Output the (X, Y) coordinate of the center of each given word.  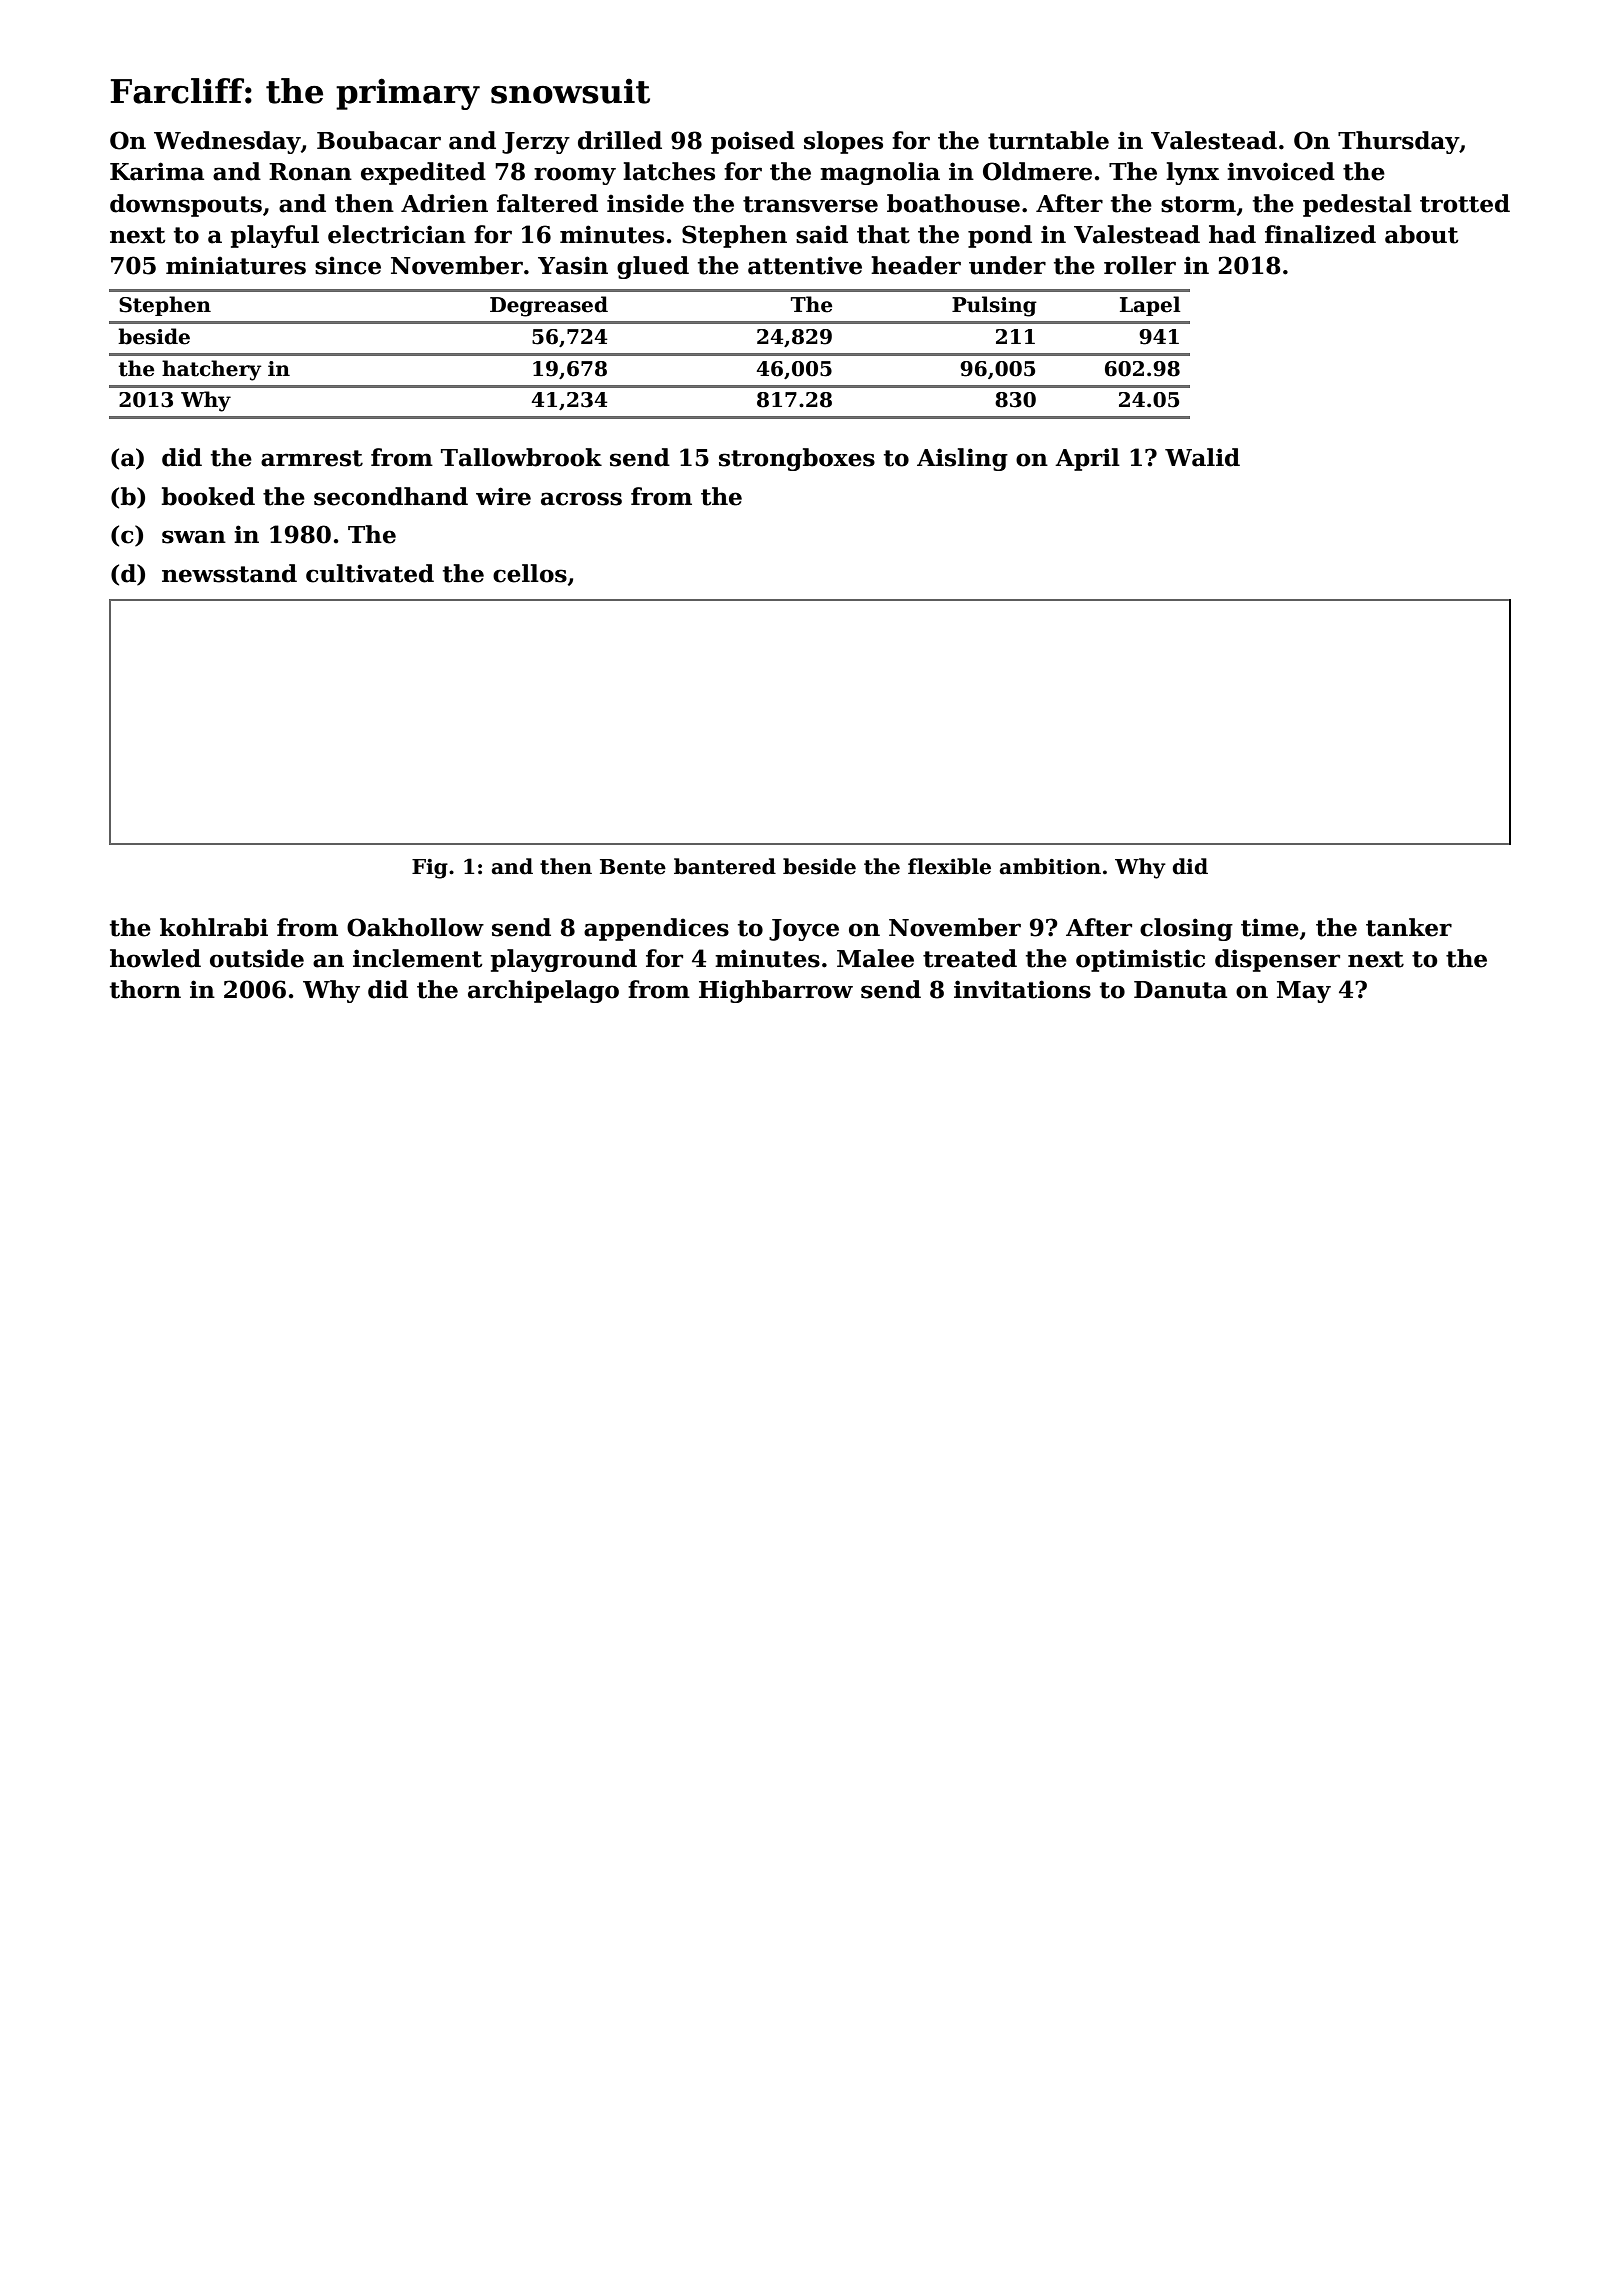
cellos (530, 573)
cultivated (370, 573)
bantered (725, 866)
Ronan (310, 172)
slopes (843, 142)
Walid (1202, 457)
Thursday (1398, 142)
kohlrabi (214, 927)
